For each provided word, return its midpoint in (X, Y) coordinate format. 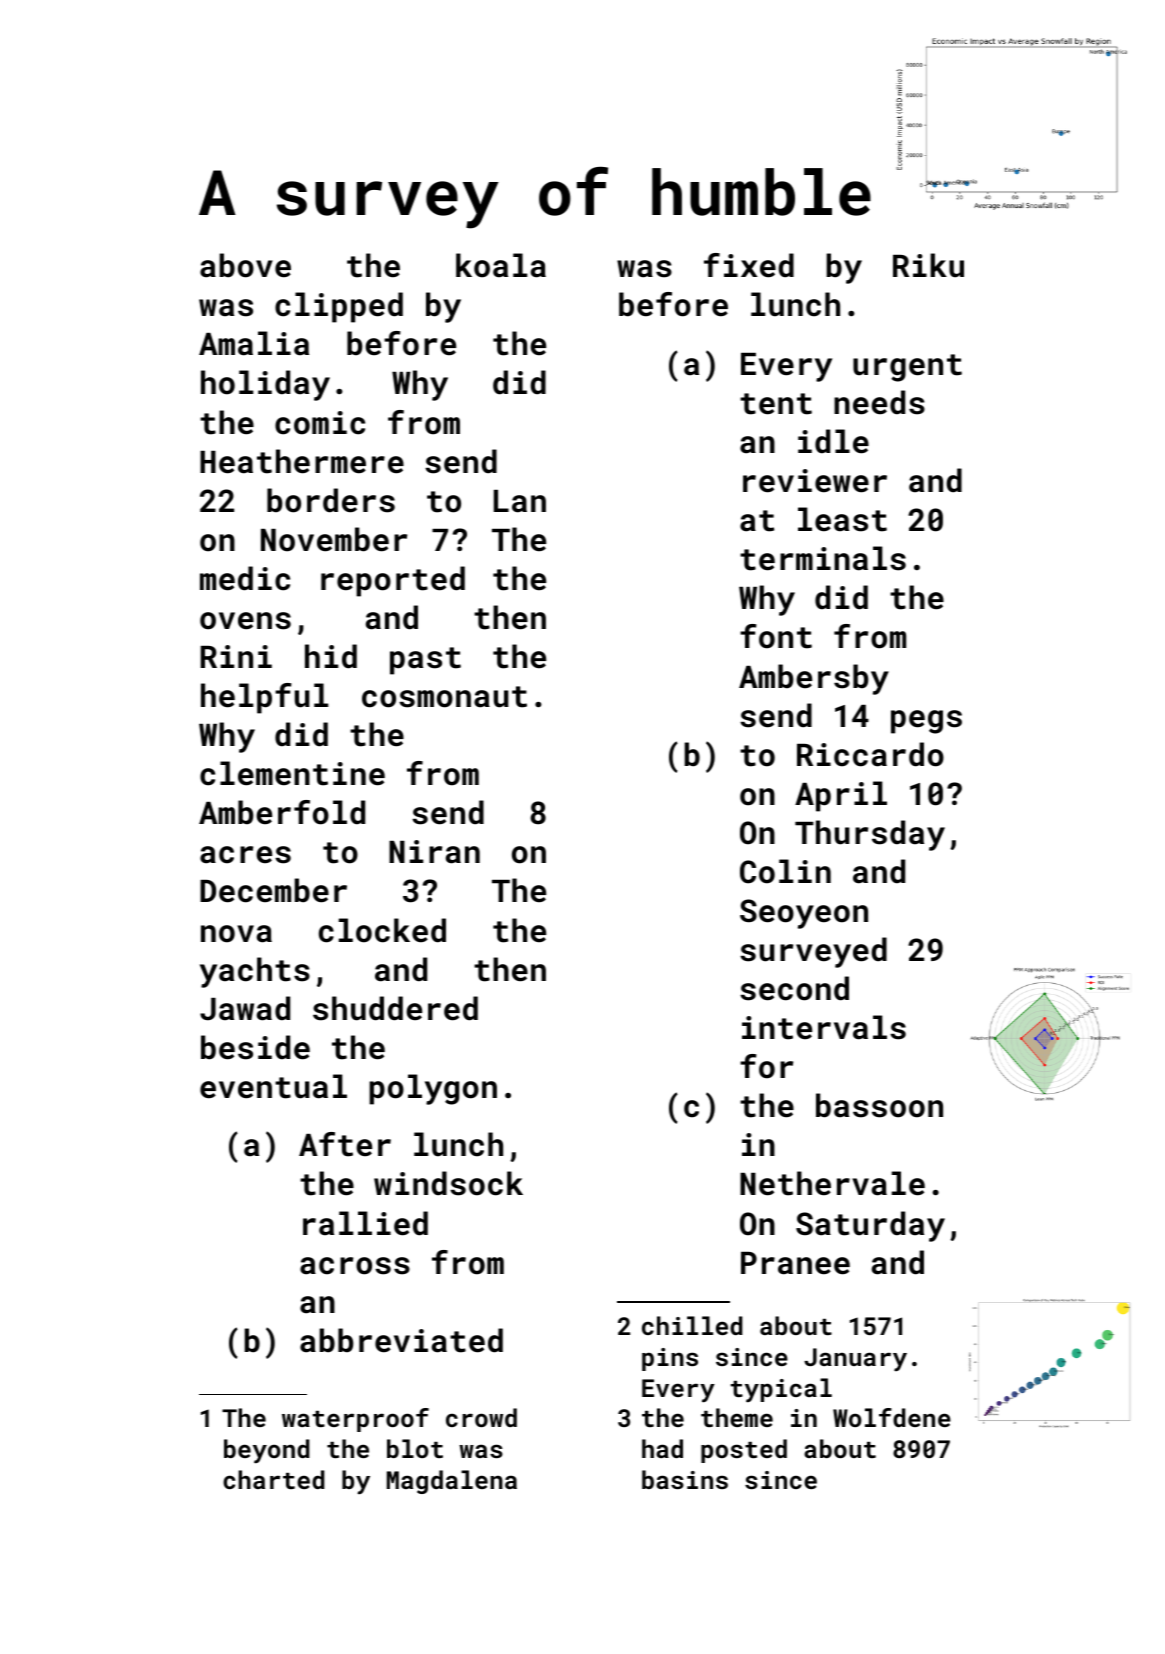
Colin (785, 871)
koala (501, 265)
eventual (273, 1086)
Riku (928, 265)
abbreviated (401, 1340)
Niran (434, 852)
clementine (292, 773)
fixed (749, 265)
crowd (481, 1417)
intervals (824, 1027)
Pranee (795, 1263)
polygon (433, 1089)
